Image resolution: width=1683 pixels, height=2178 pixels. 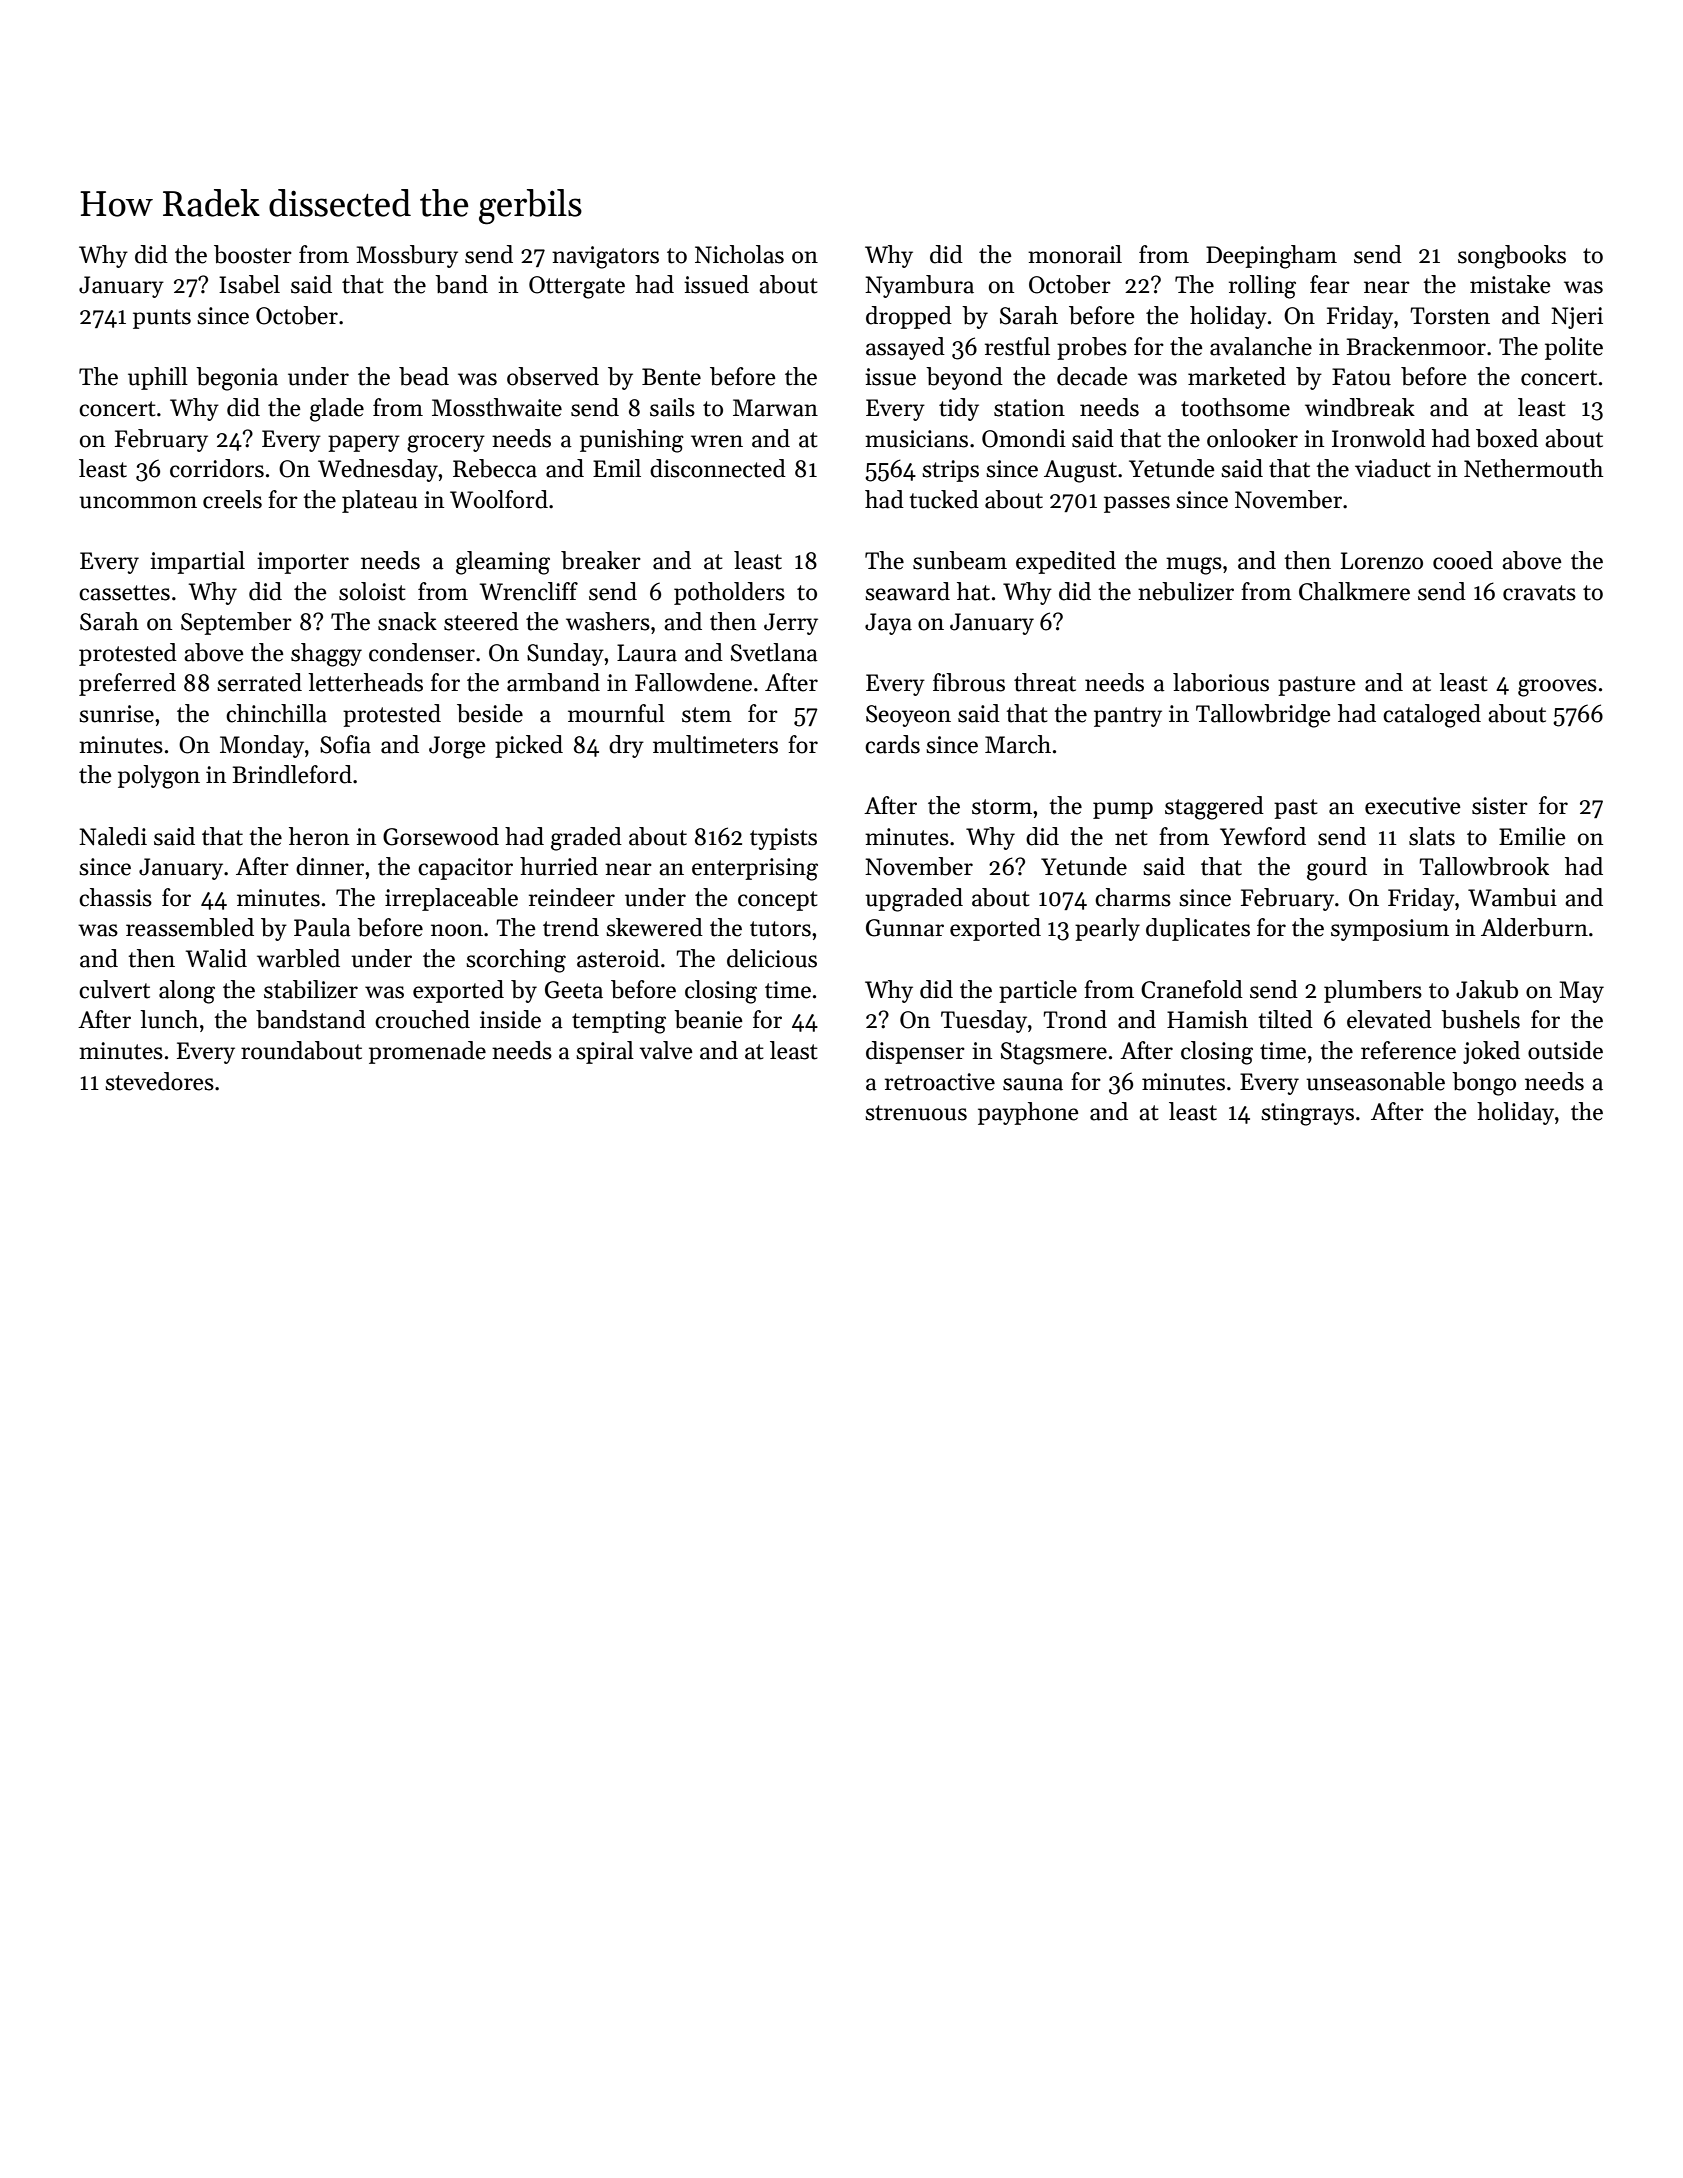 I want to click on plateau, so click(x=379, y=501).
